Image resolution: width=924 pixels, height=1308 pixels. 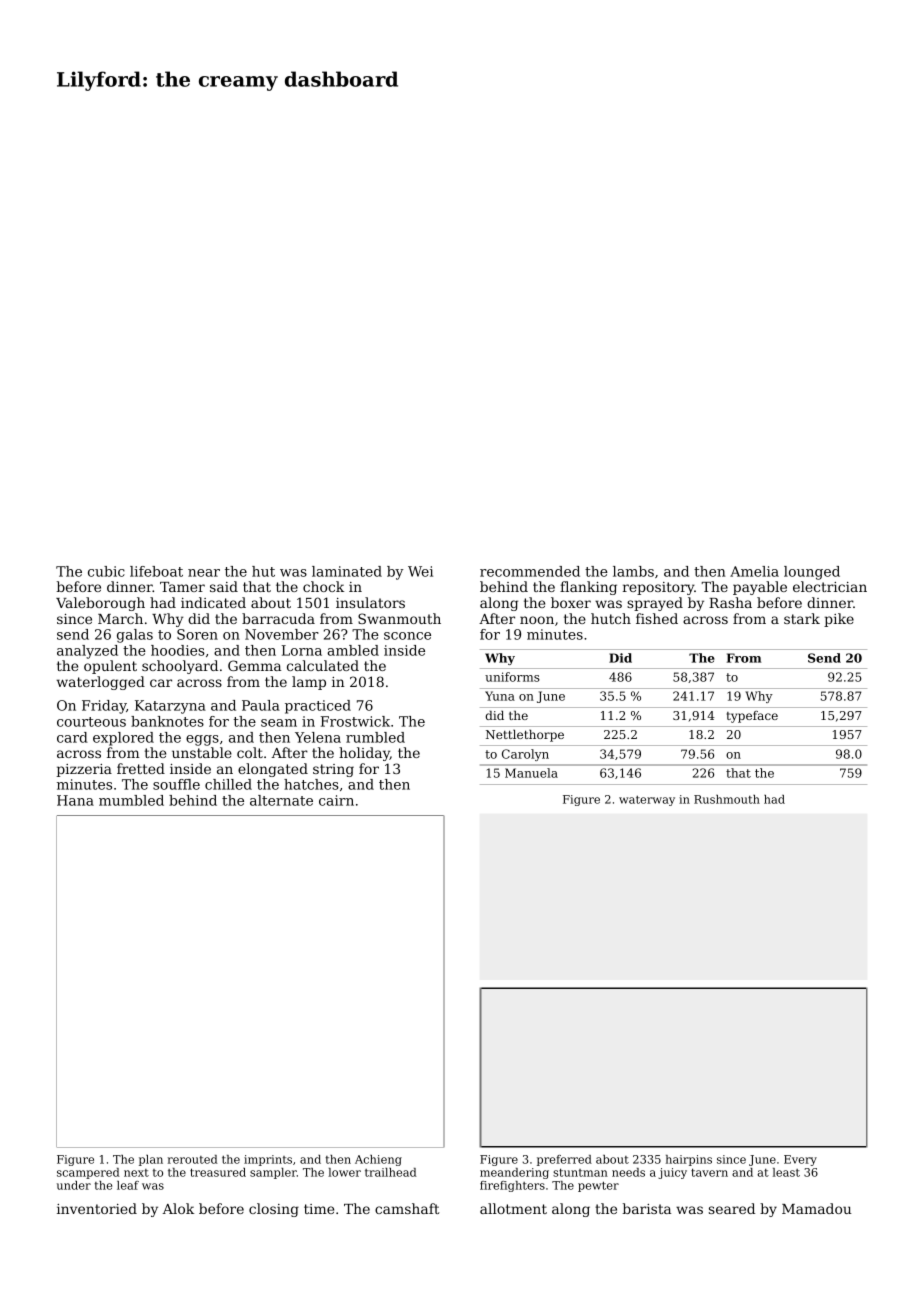 What do you see at coordinates (336, 800) in the screenshot?
I see `cairn` at bounding box center [336, 800].
